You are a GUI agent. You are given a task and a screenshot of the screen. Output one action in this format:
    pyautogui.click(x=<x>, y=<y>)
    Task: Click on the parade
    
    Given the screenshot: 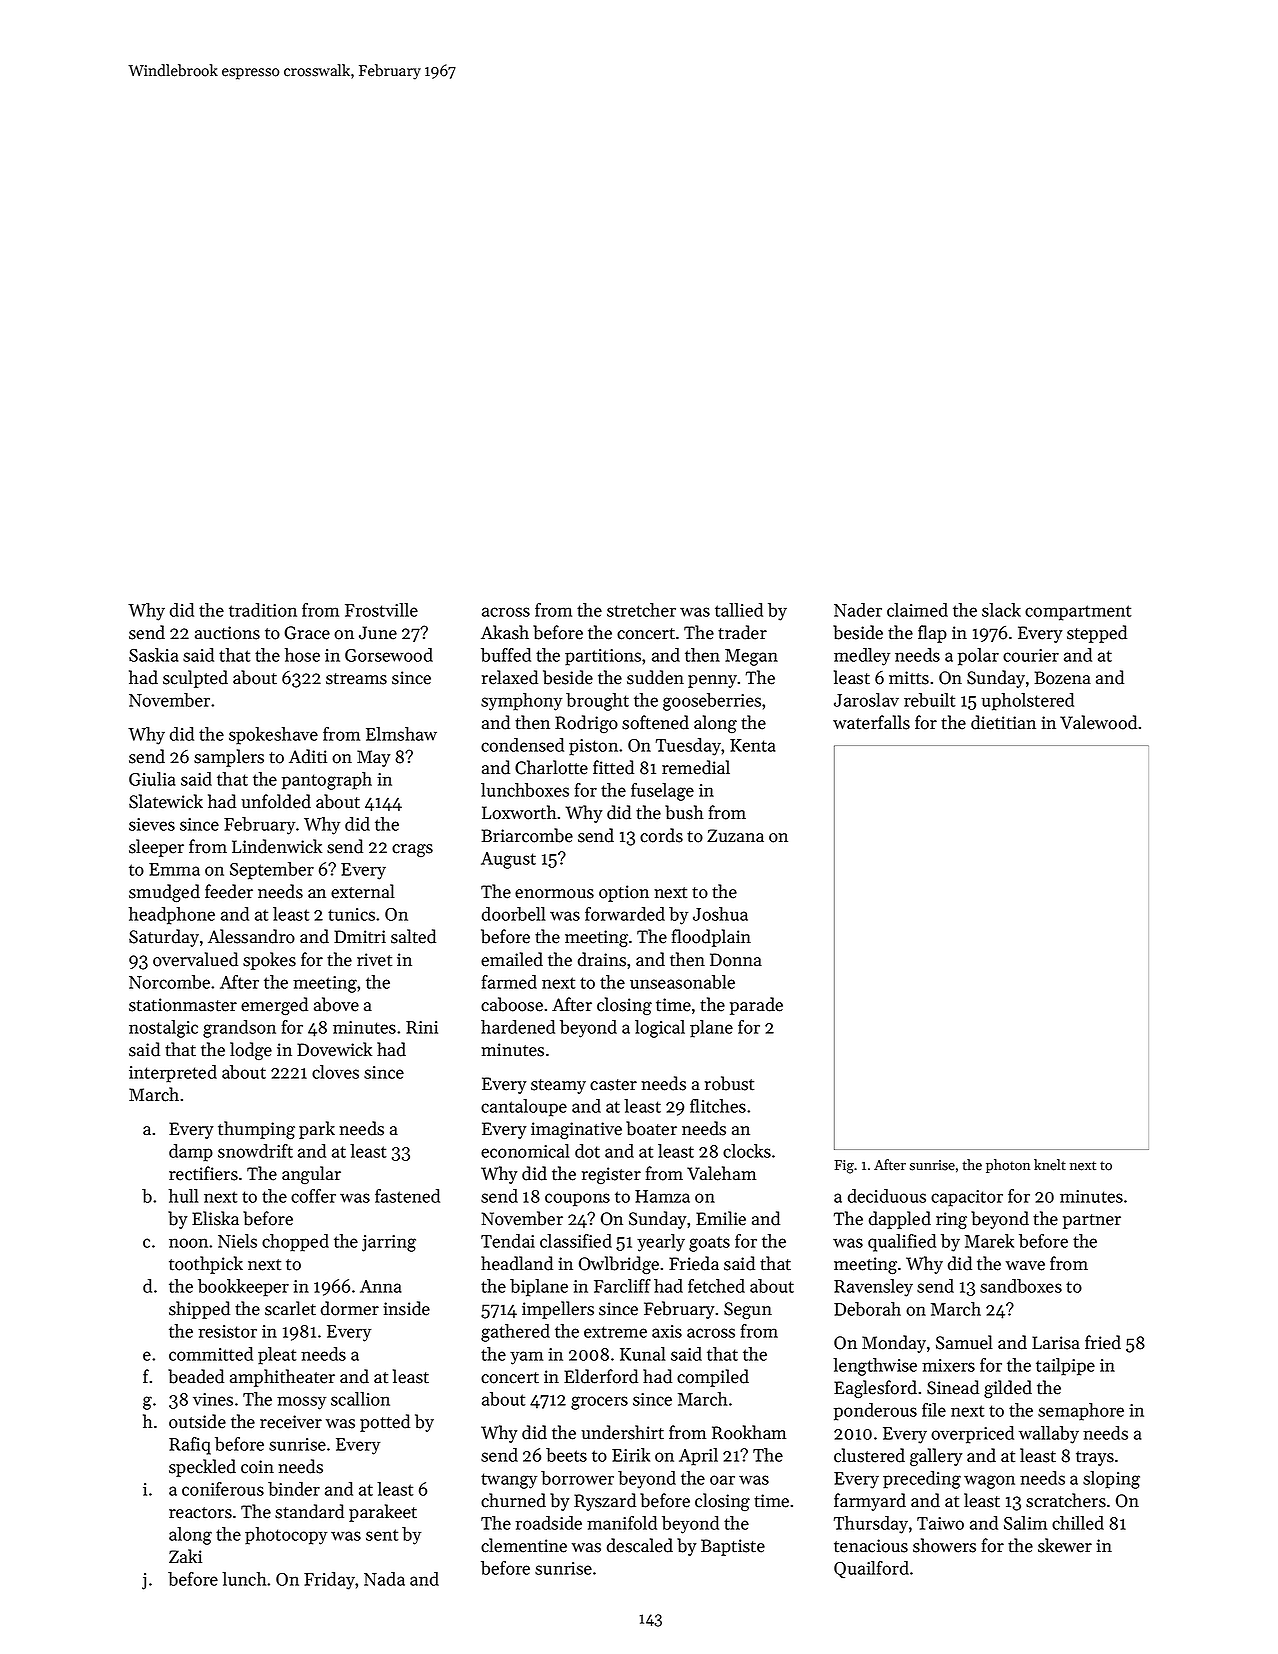 What is the action you would take?
    pyautogui.click(x=756, y=1006)
